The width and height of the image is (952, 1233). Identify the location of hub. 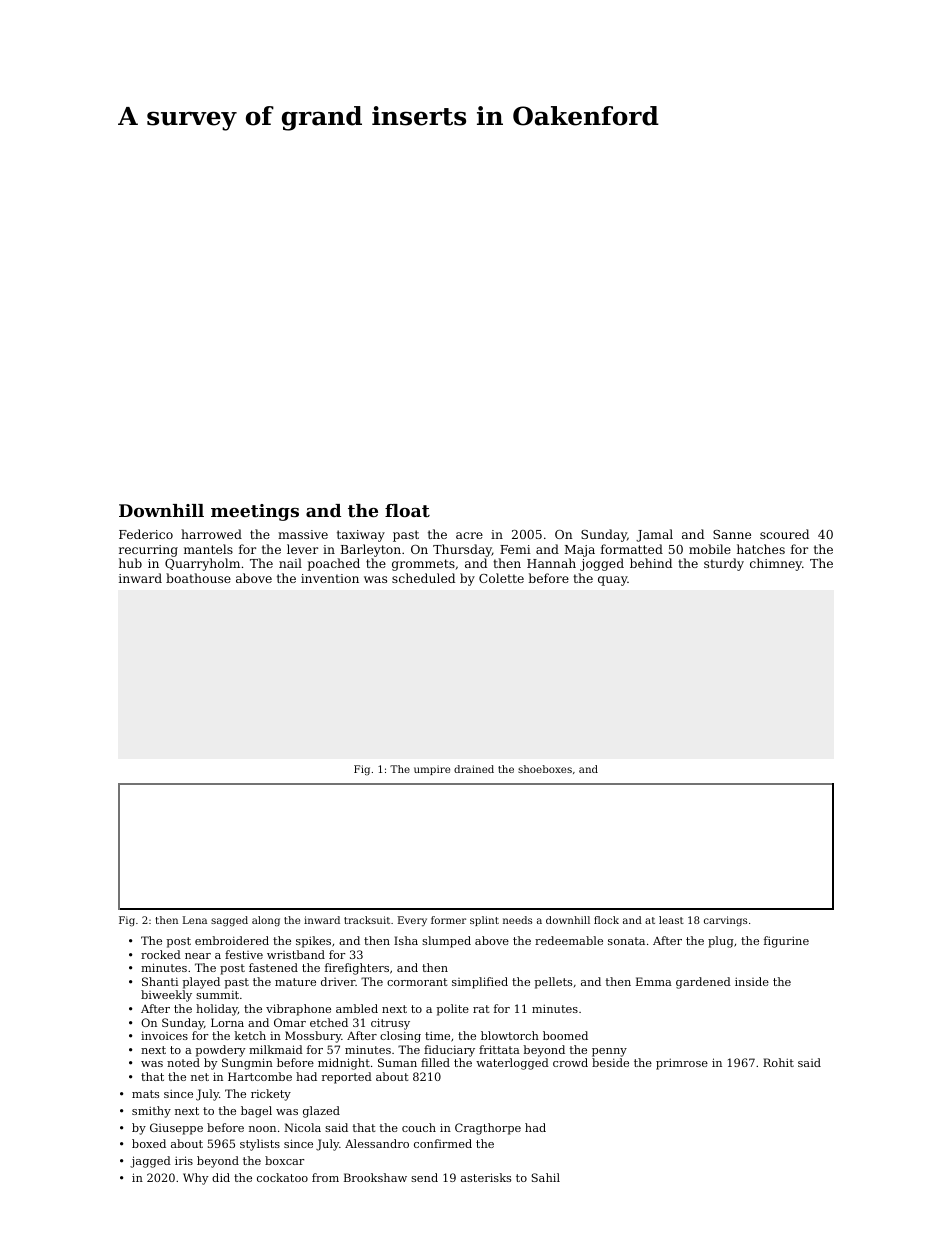
(130, 563).
